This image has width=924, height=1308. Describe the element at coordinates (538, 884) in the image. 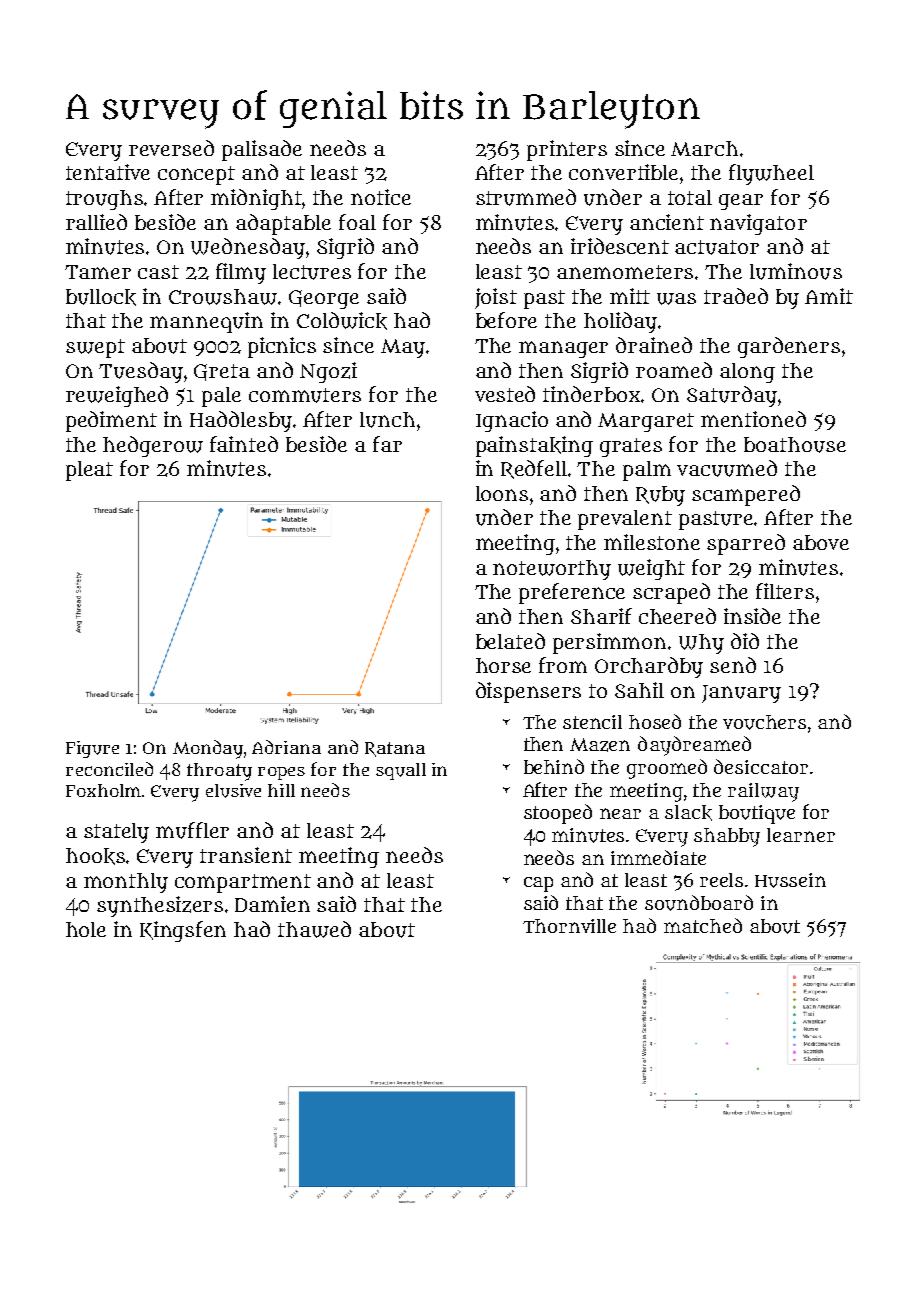

I see `cap` at that location.
